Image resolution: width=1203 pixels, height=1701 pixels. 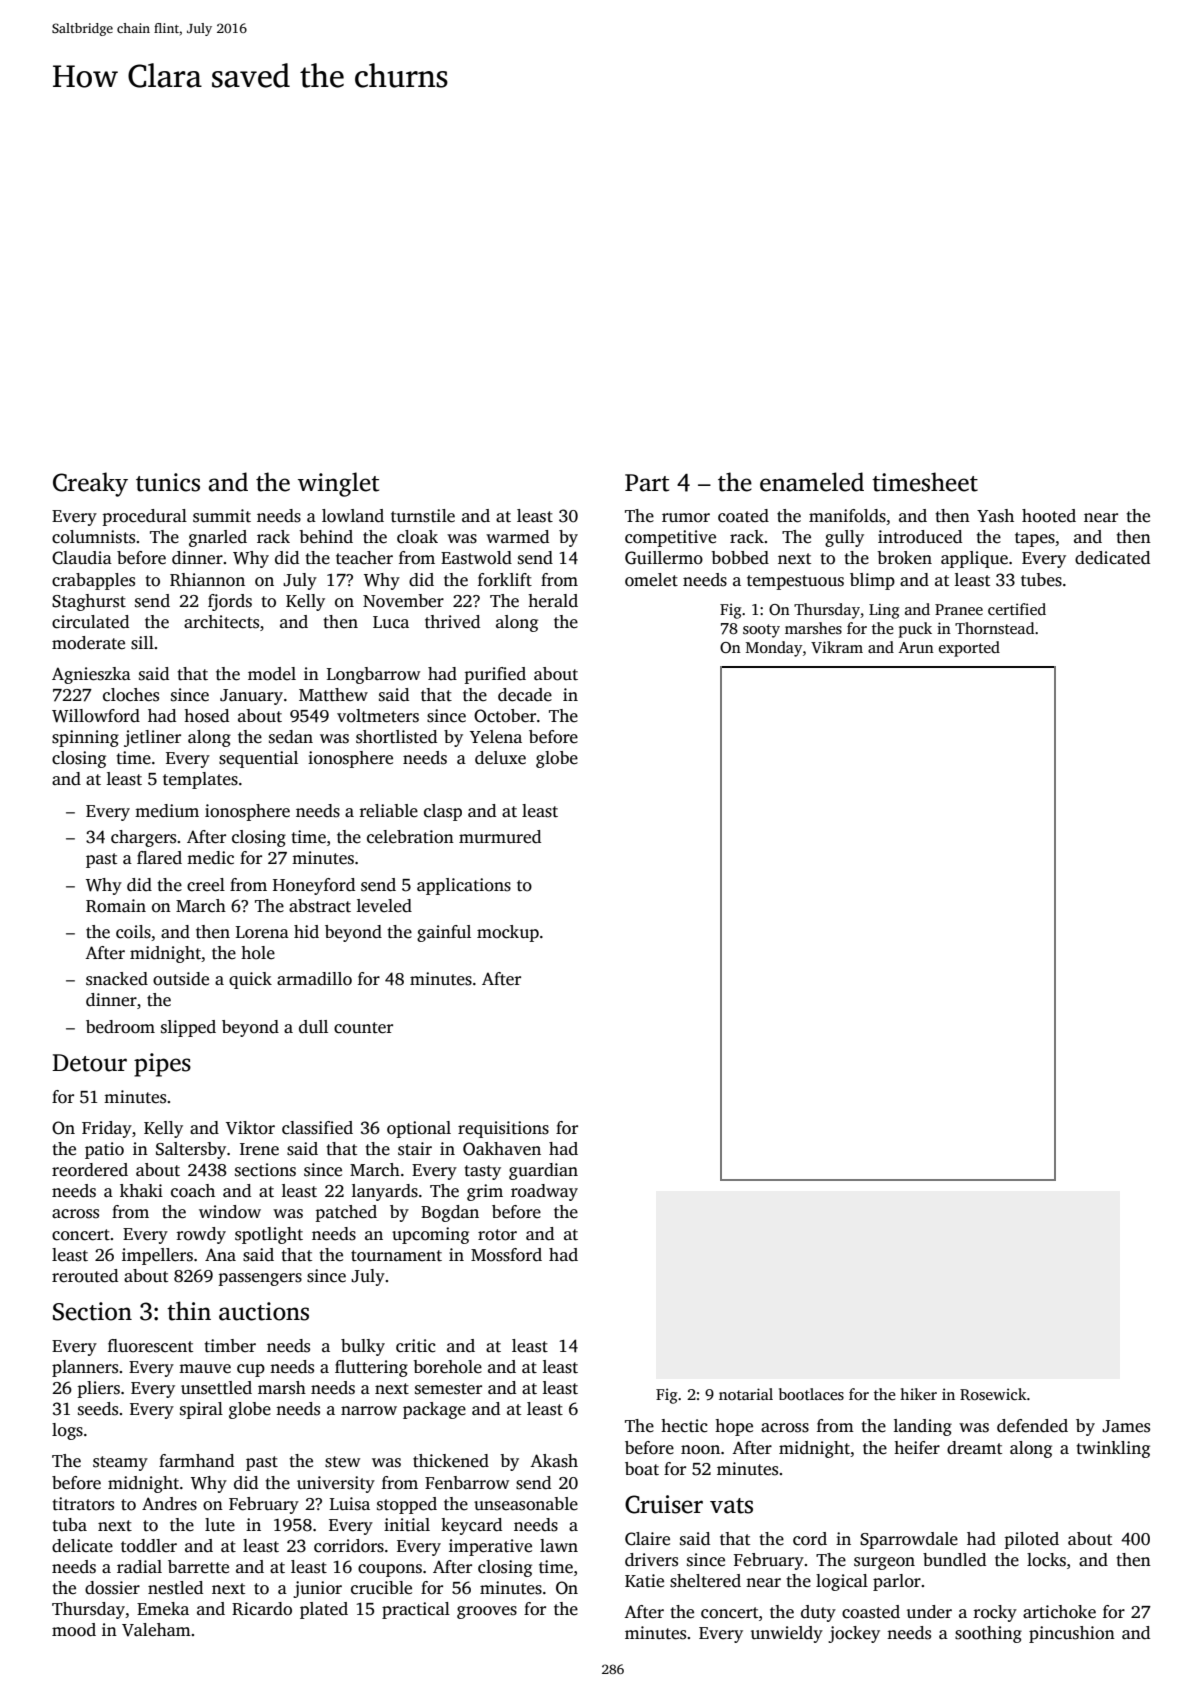 I want to click on Detour, so click(x=89, y=1063).
